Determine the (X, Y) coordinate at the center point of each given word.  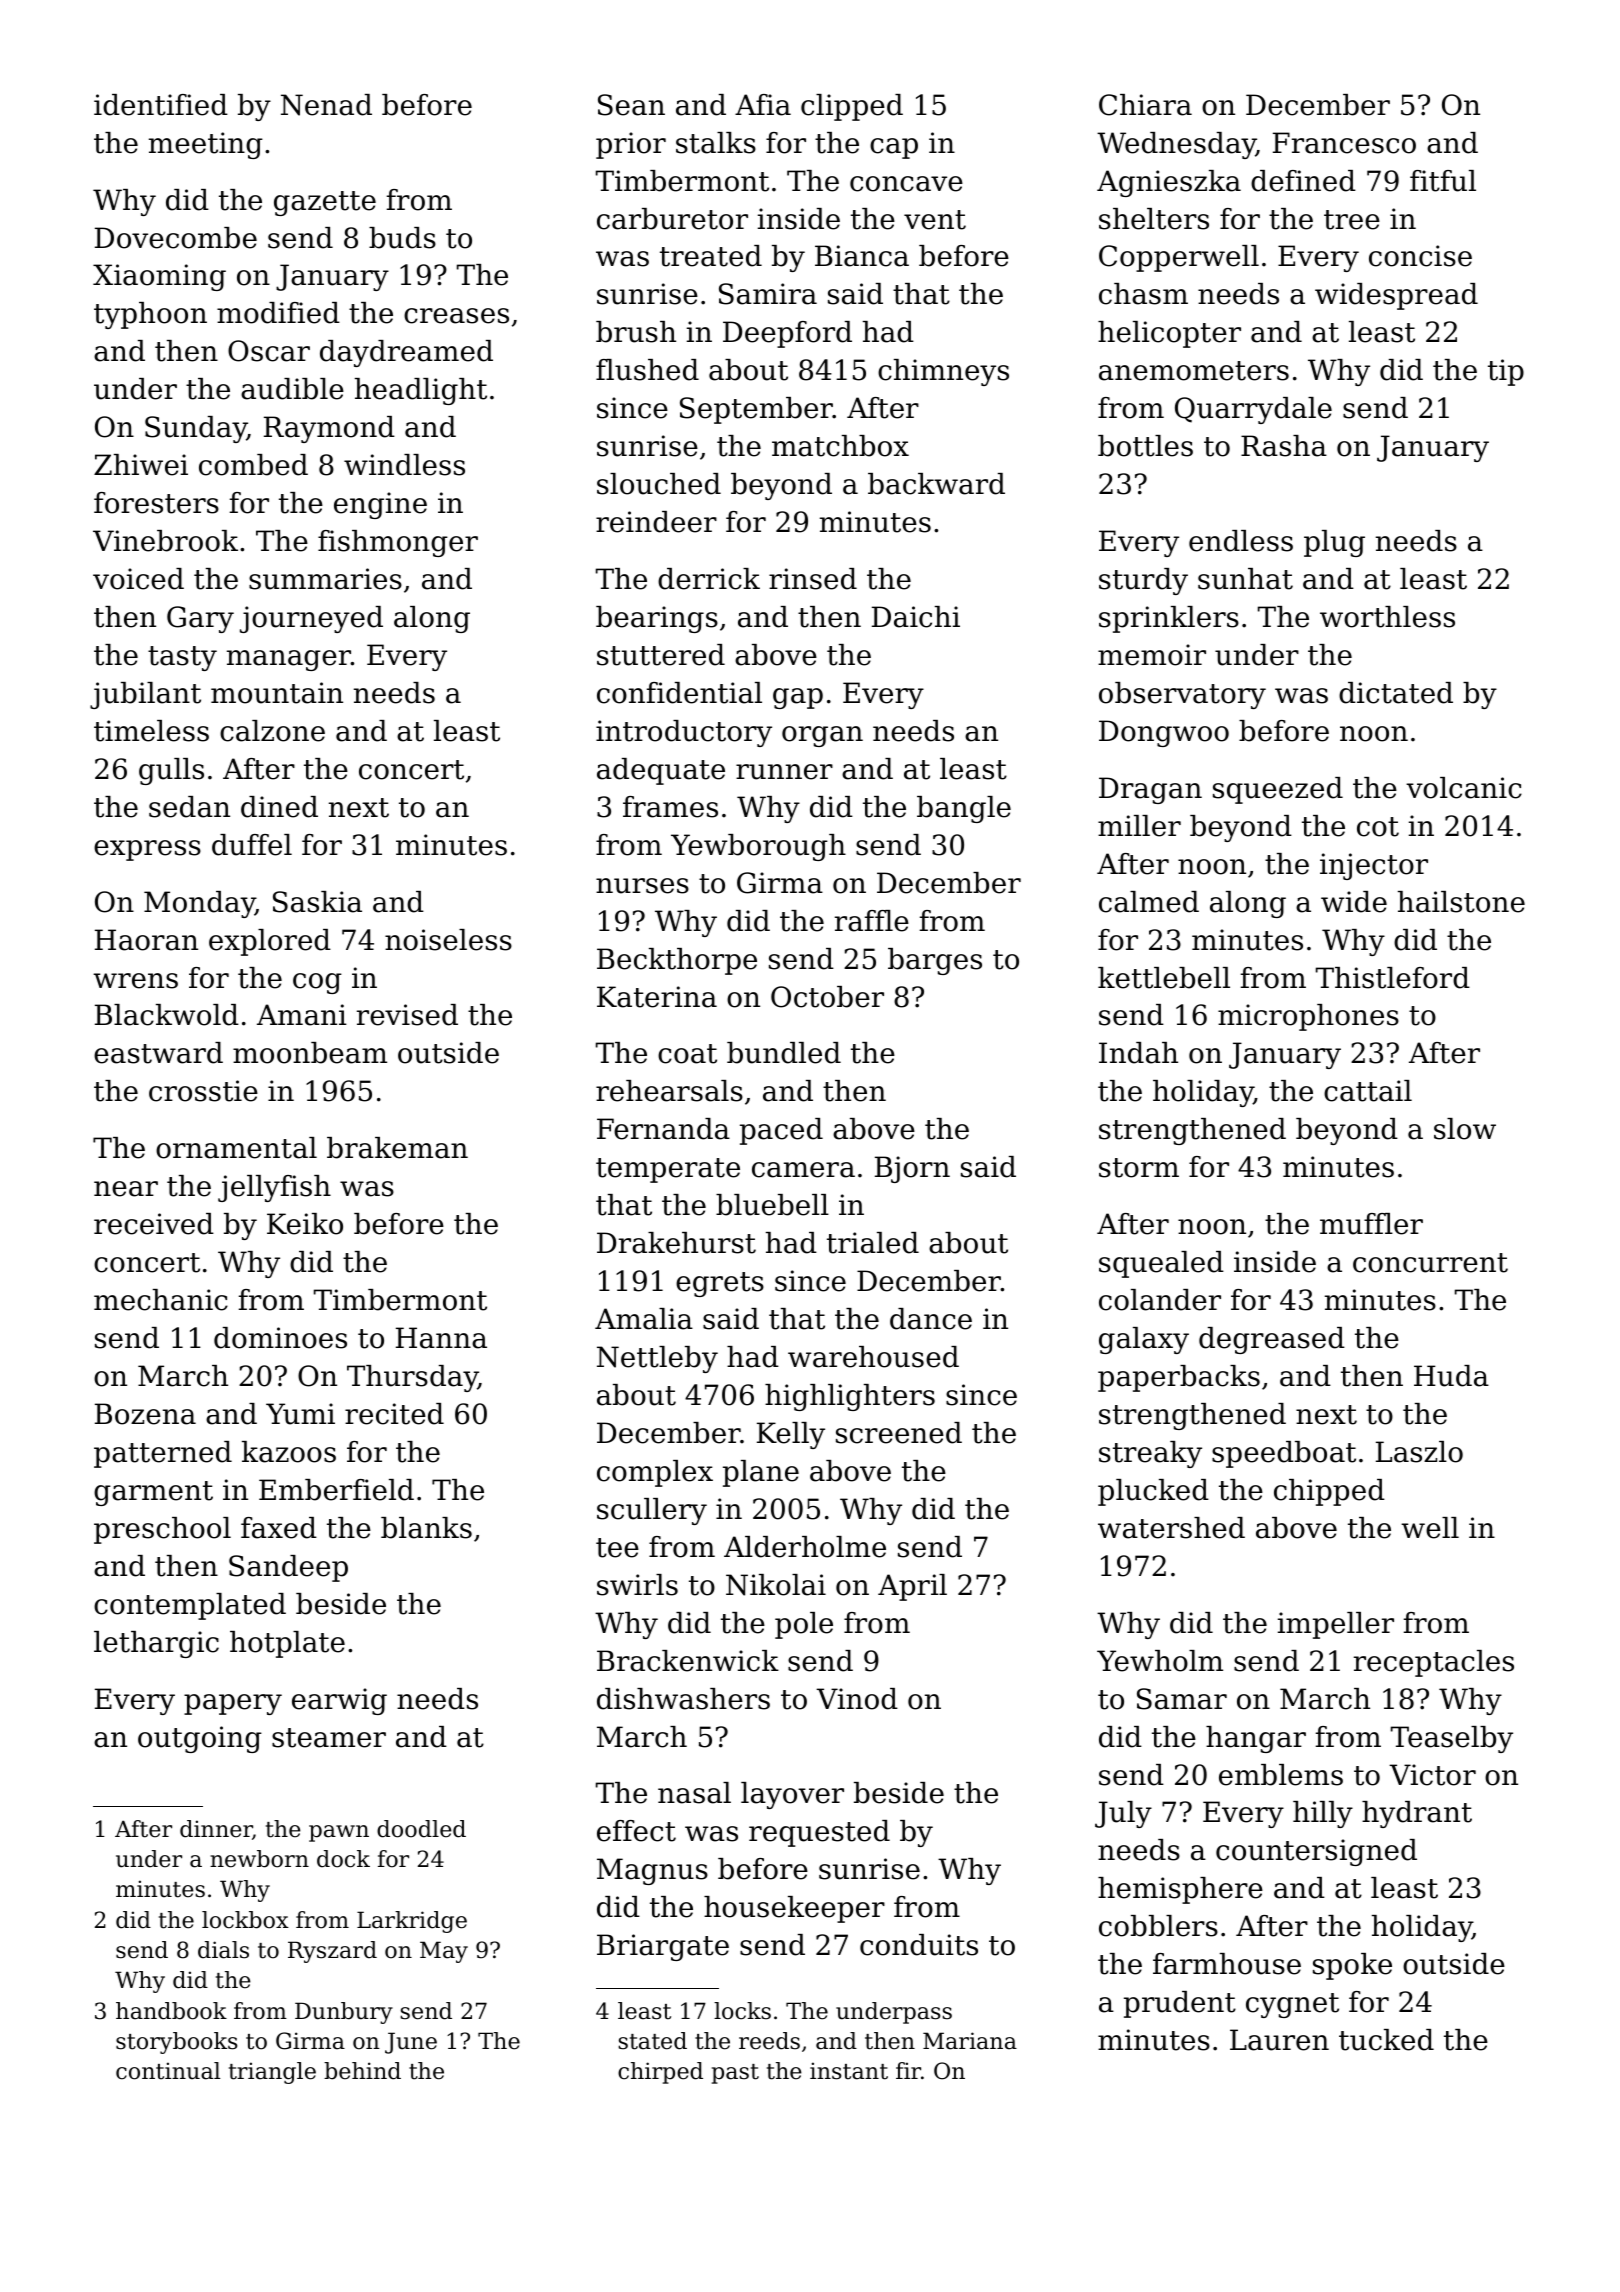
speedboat (1284, 1454)
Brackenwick (688, 1661)
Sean (631, 105)
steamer (329, 1738)
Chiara (1145, 105)
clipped (852, 107)
